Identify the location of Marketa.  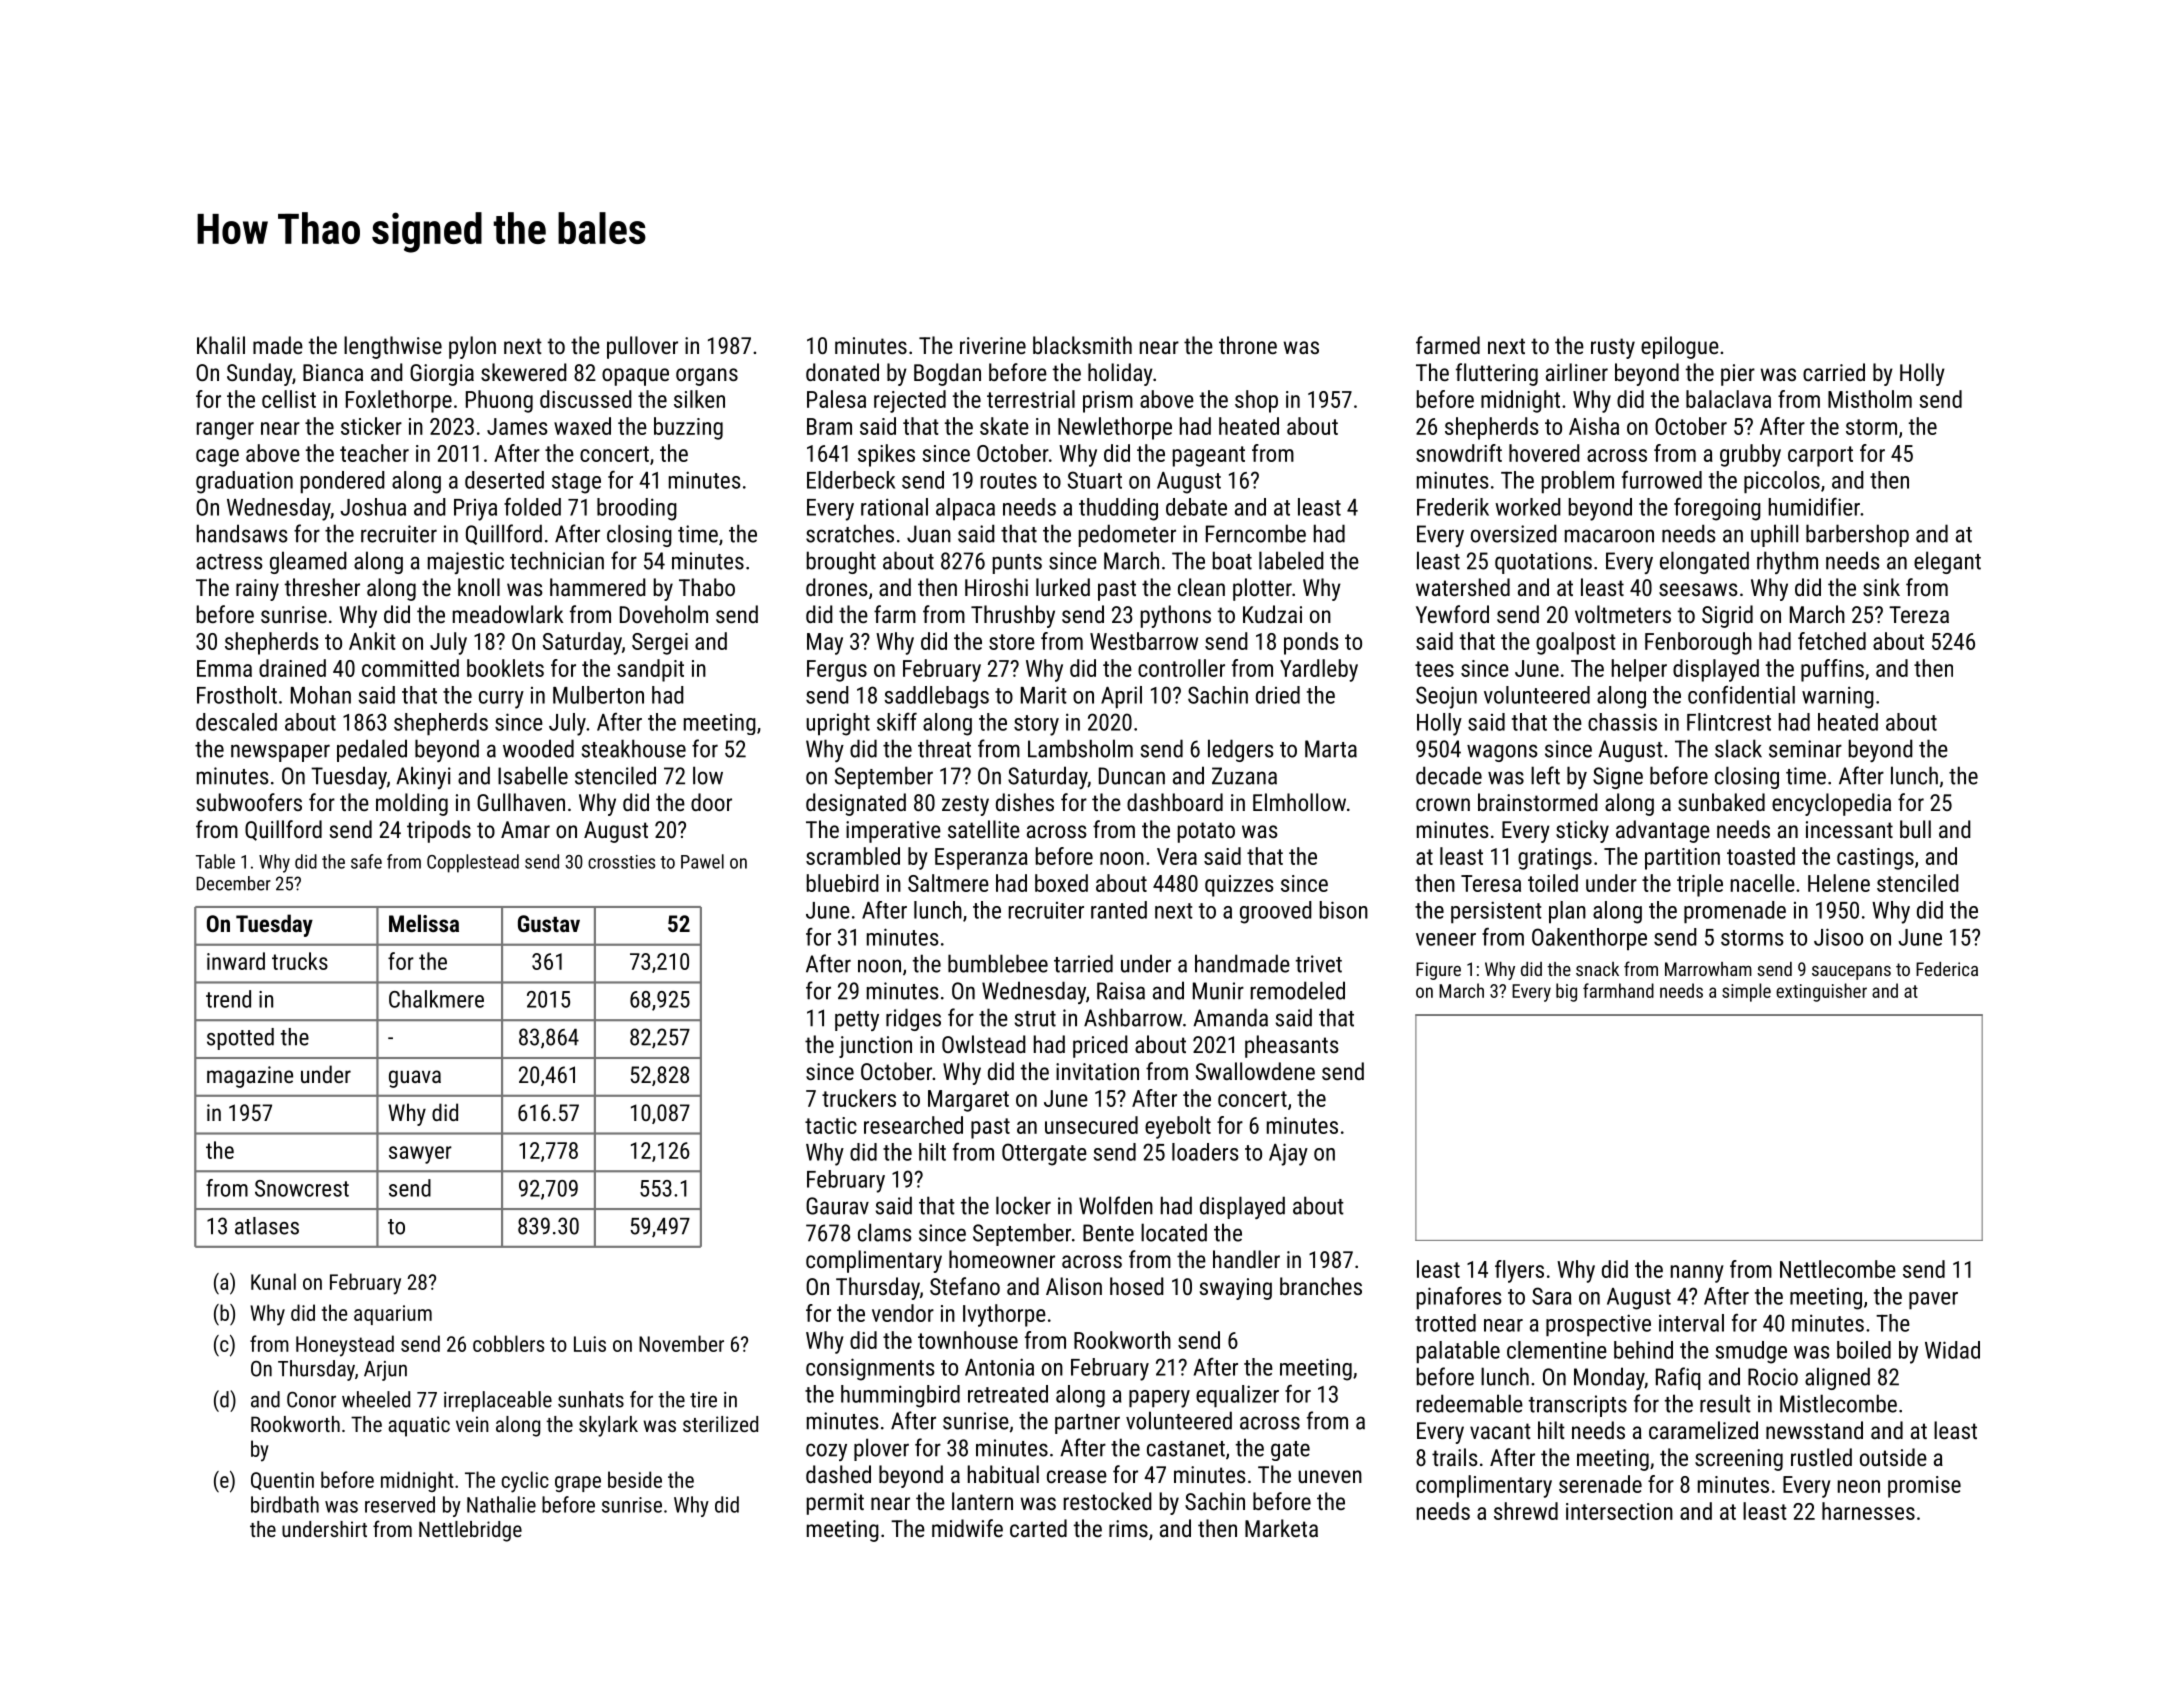
(1281, 1528).
